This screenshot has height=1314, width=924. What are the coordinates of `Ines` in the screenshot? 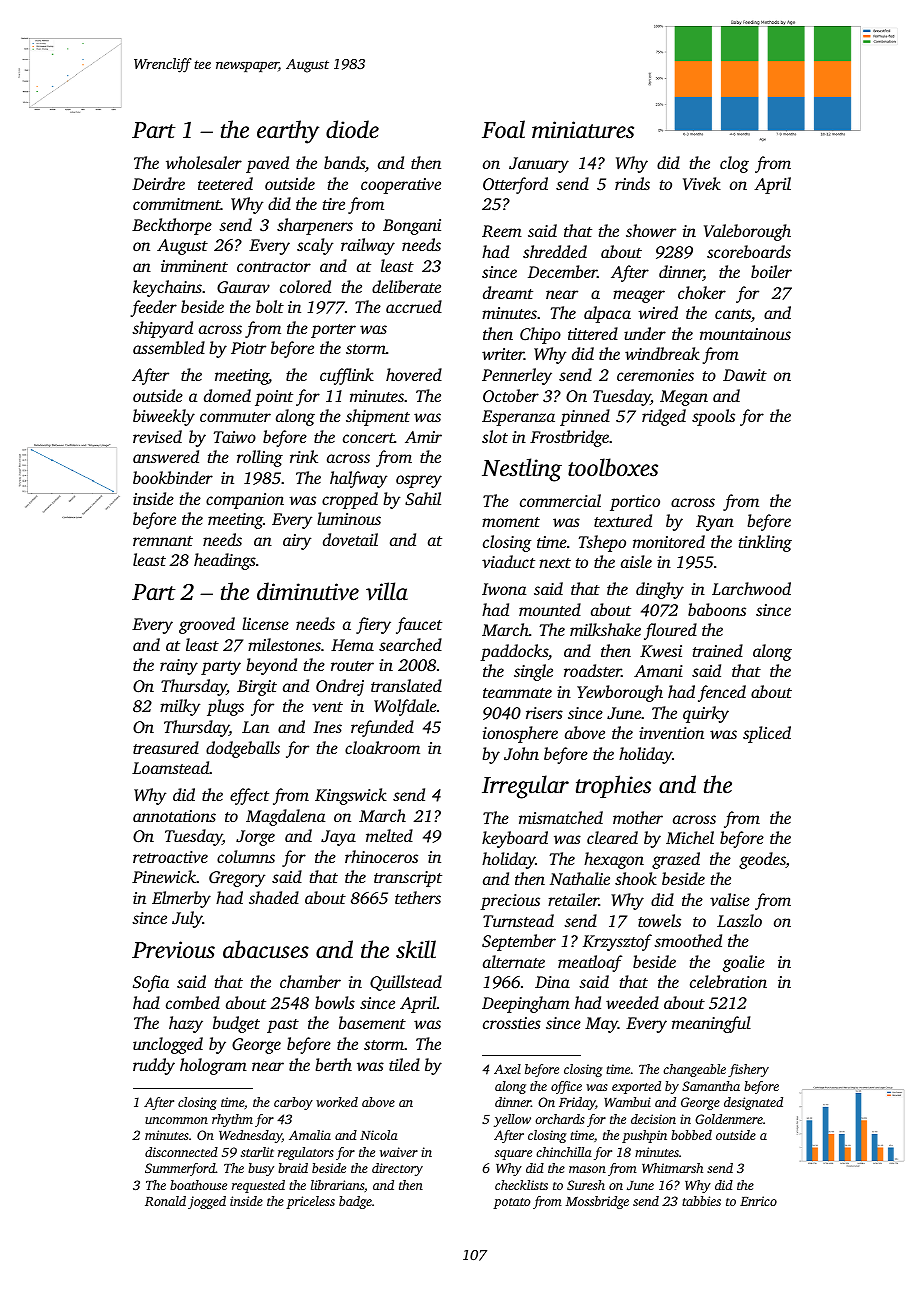 It's located at (327, 727).
